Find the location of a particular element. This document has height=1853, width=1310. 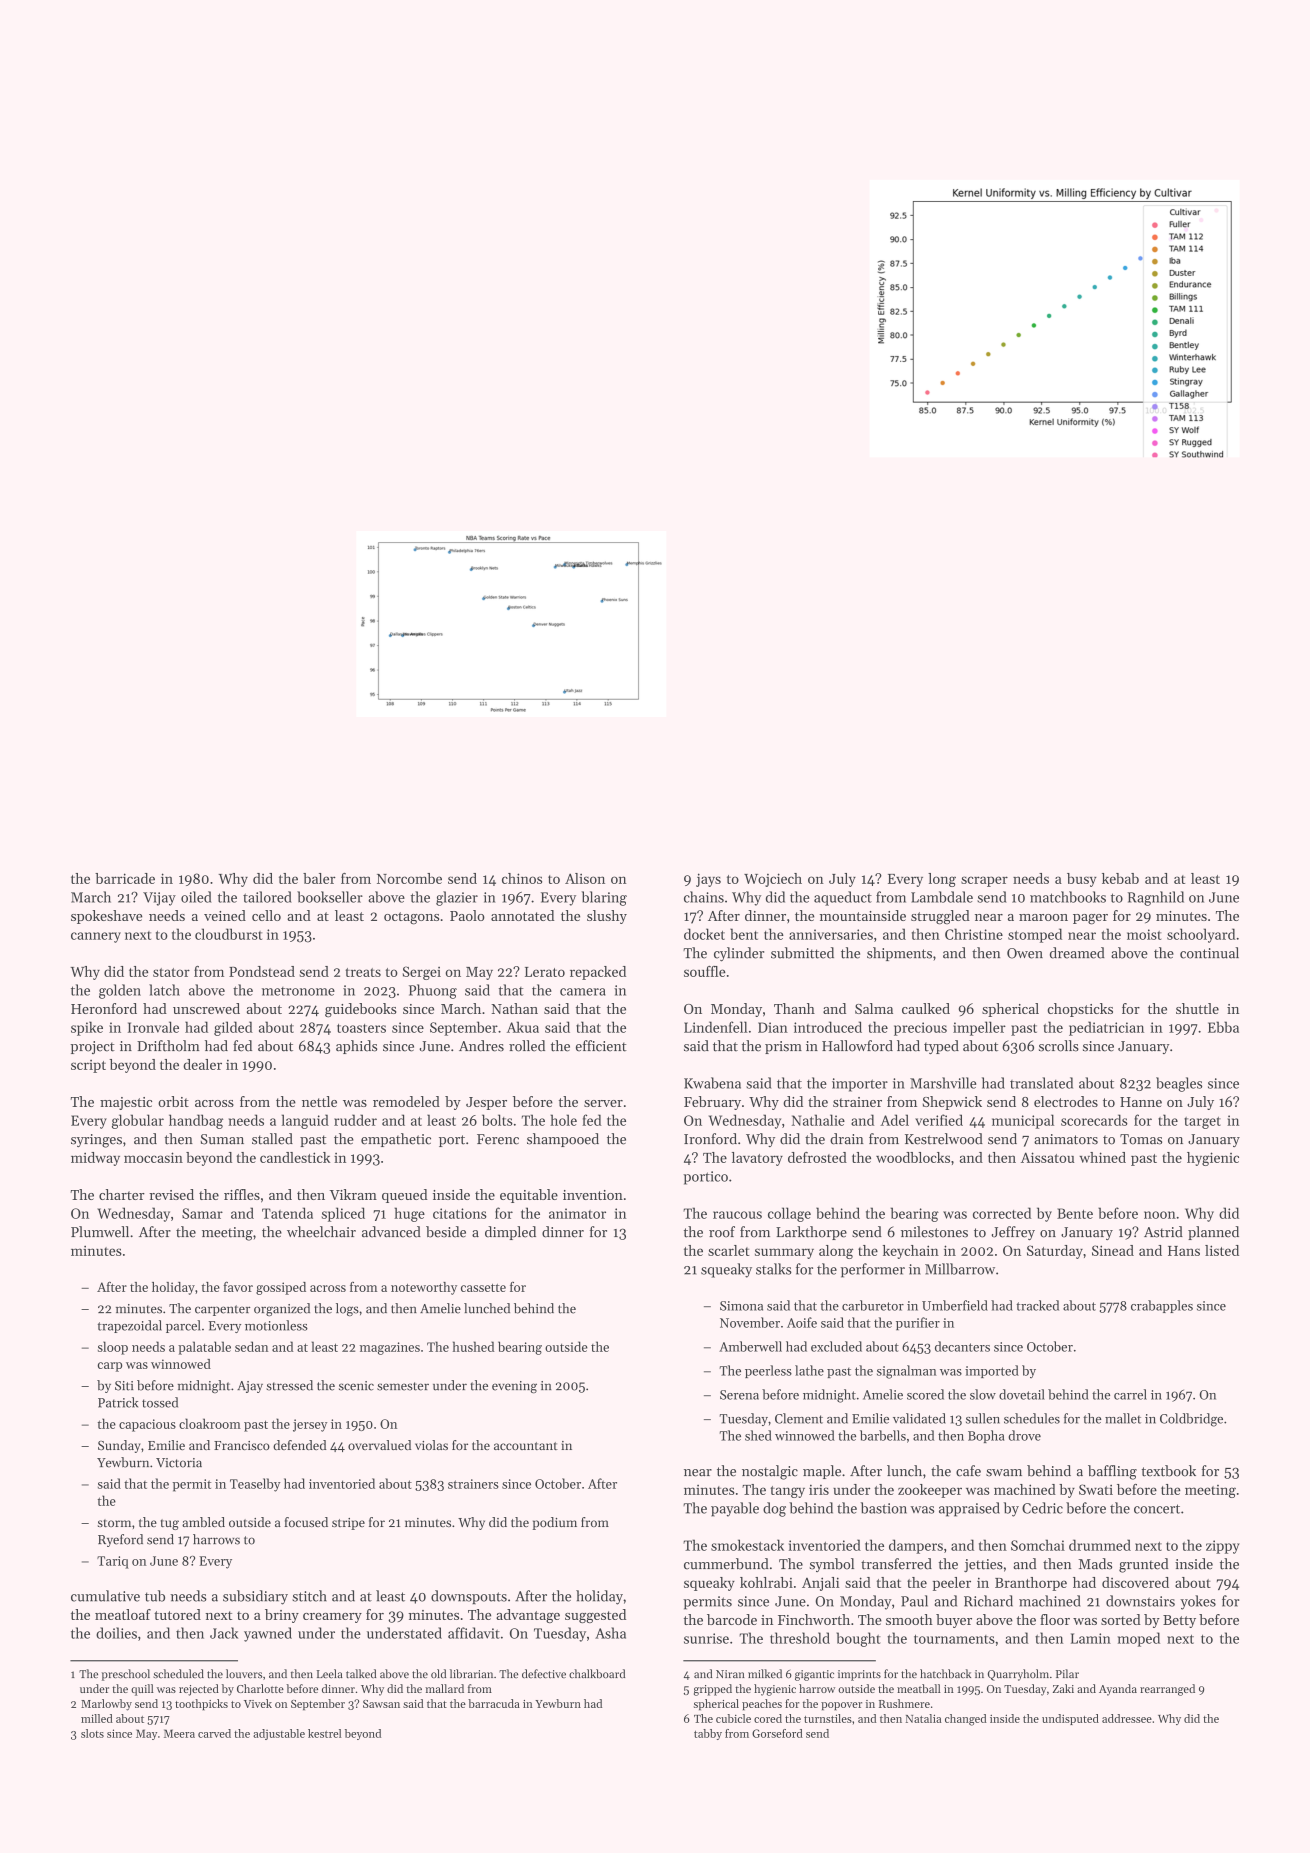

kohlrabi is located at coordinates (766, 1582).
